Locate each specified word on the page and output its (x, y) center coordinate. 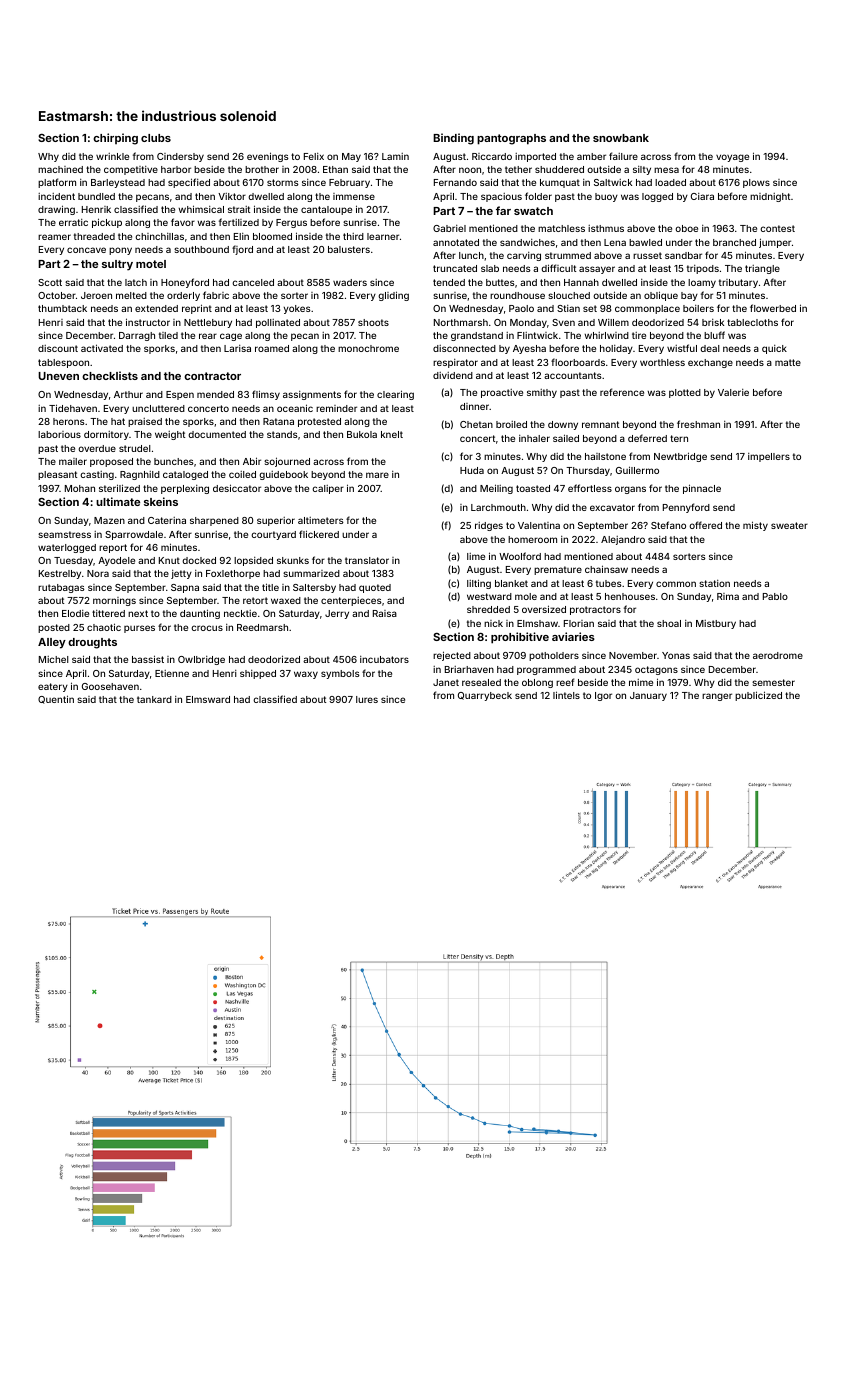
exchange (710, 363)
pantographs (511, 139)
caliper (328, 489)
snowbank (621, 138)
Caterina (167, 520)
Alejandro (623, 540)
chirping (115, 139)
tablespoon (63, 363)
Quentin (56, 699)
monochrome (368, 348)
